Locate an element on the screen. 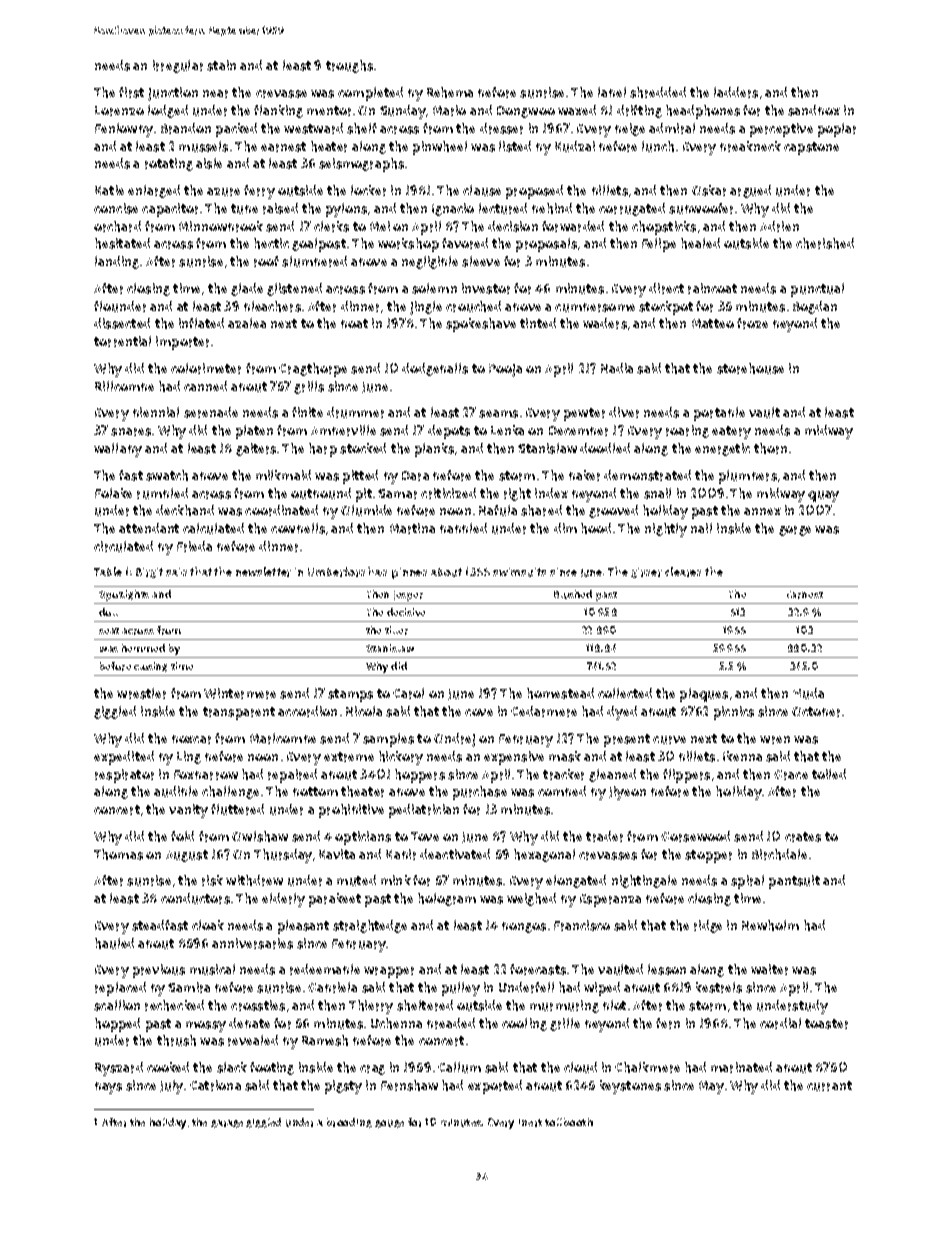 The width and height of the screenshot is (952, 1233). cordial is located at coordinates (780, 1023).
